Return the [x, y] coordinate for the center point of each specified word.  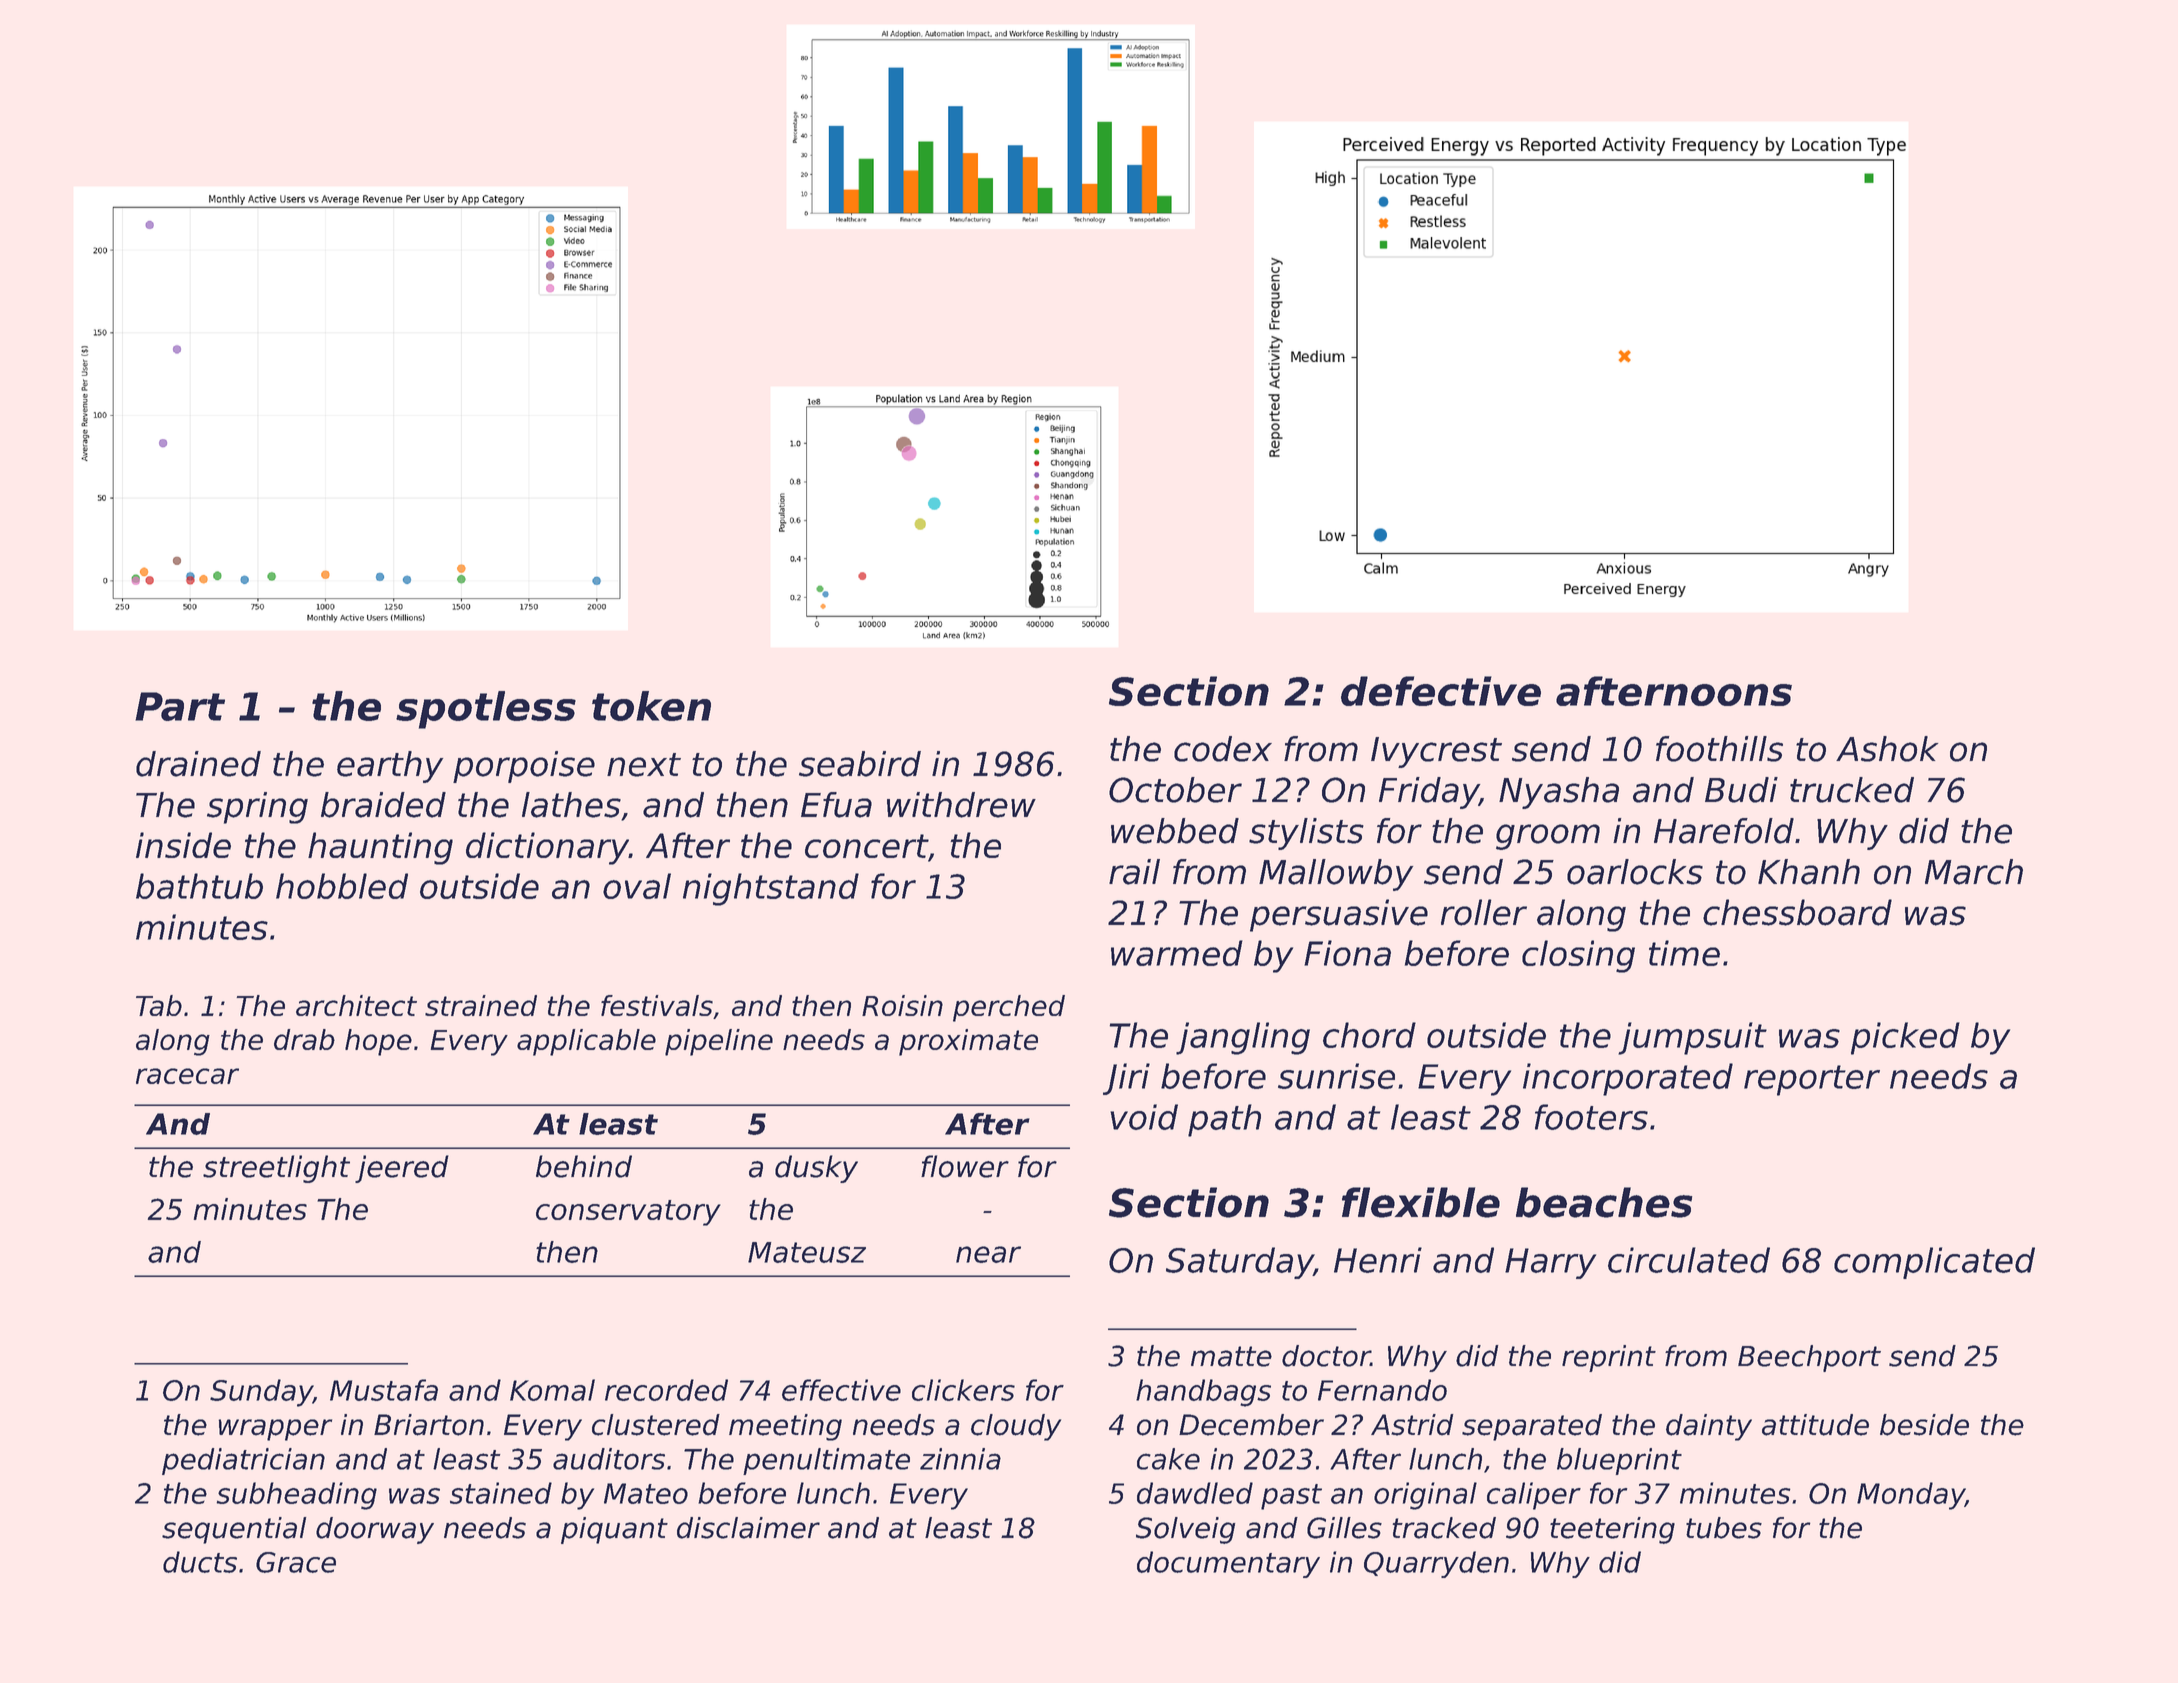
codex [1223, 749]
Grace [296, 1562]
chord [1369, 1035]
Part [180, 706]
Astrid [1412, 1425]
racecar [187, 1076]
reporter [1812, 1080]
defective [1441, 691]
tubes [1724, 1528]
